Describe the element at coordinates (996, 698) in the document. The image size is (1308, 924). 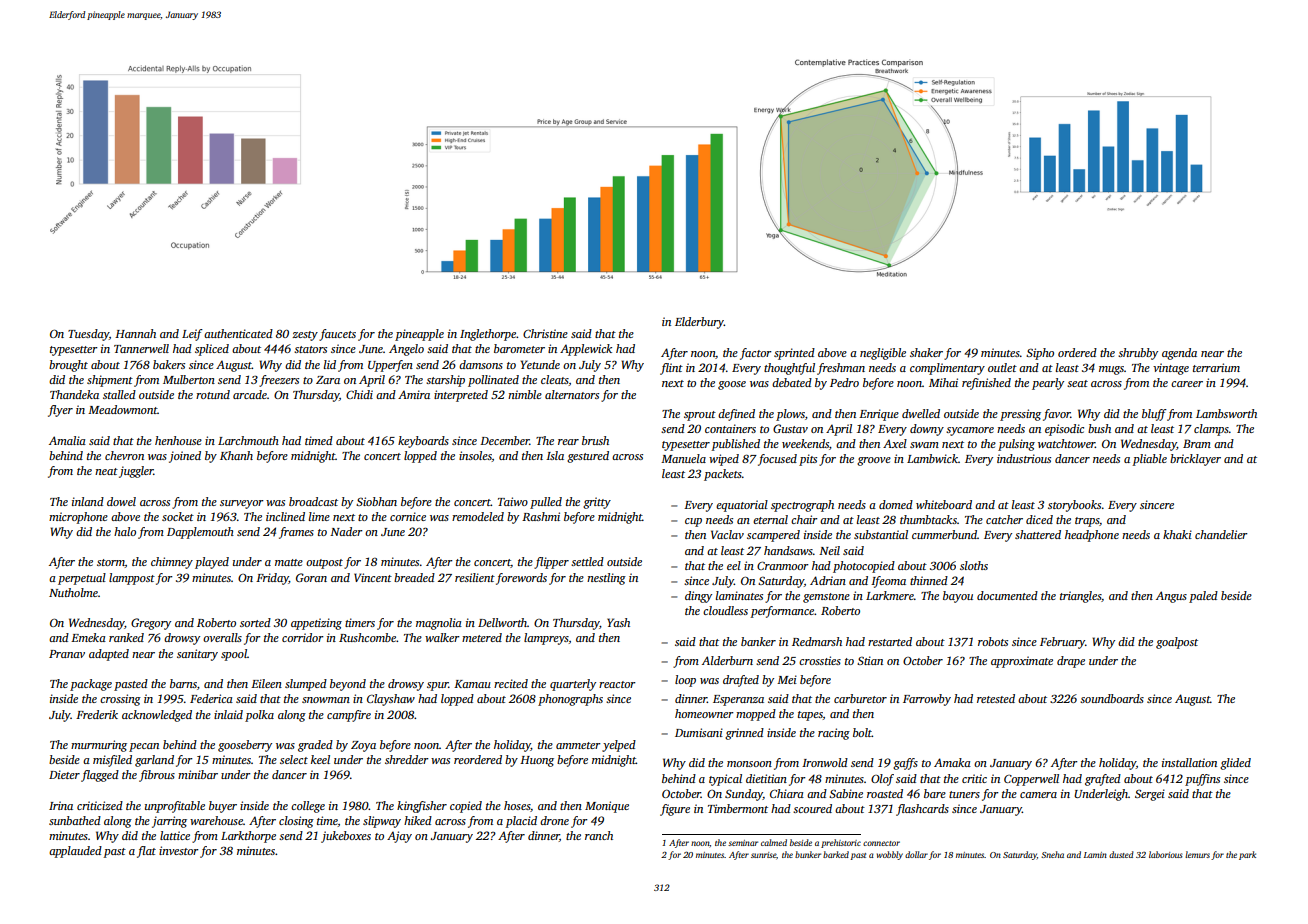
I see `retested` at that location.
